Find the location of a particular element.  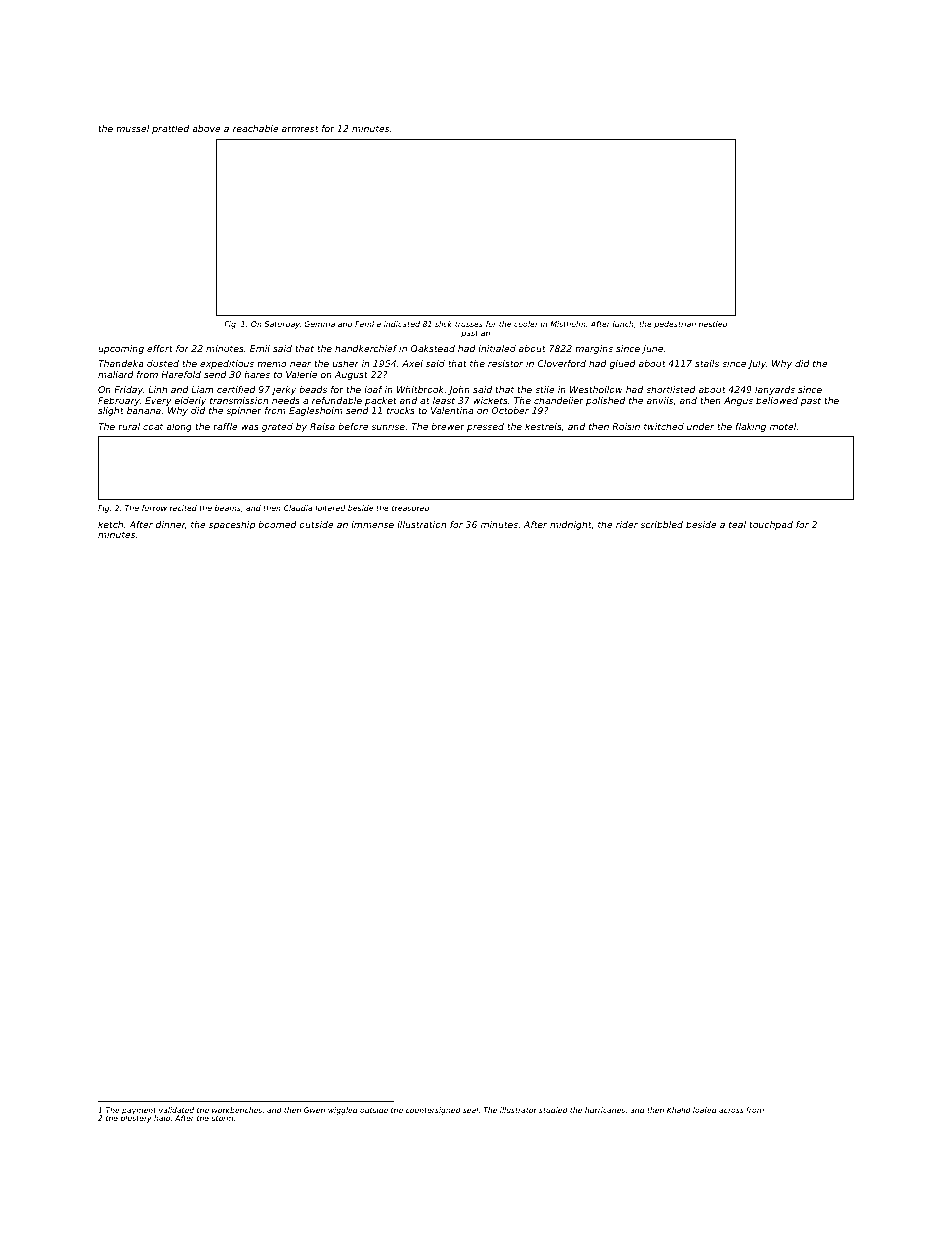

flaking is located at coordinates (750, 427).
